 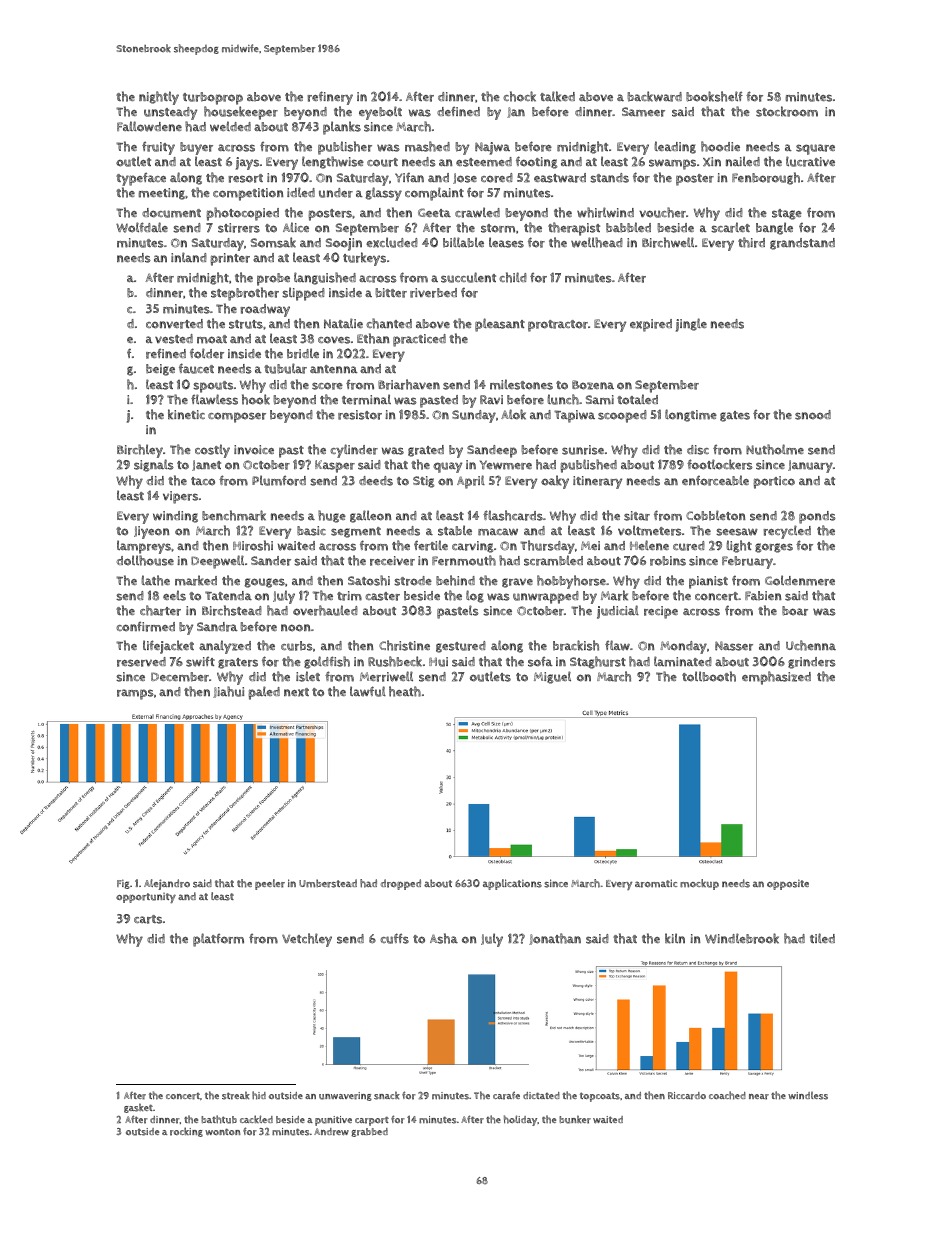 I want to click on near, so click(x=759, y=1097).
